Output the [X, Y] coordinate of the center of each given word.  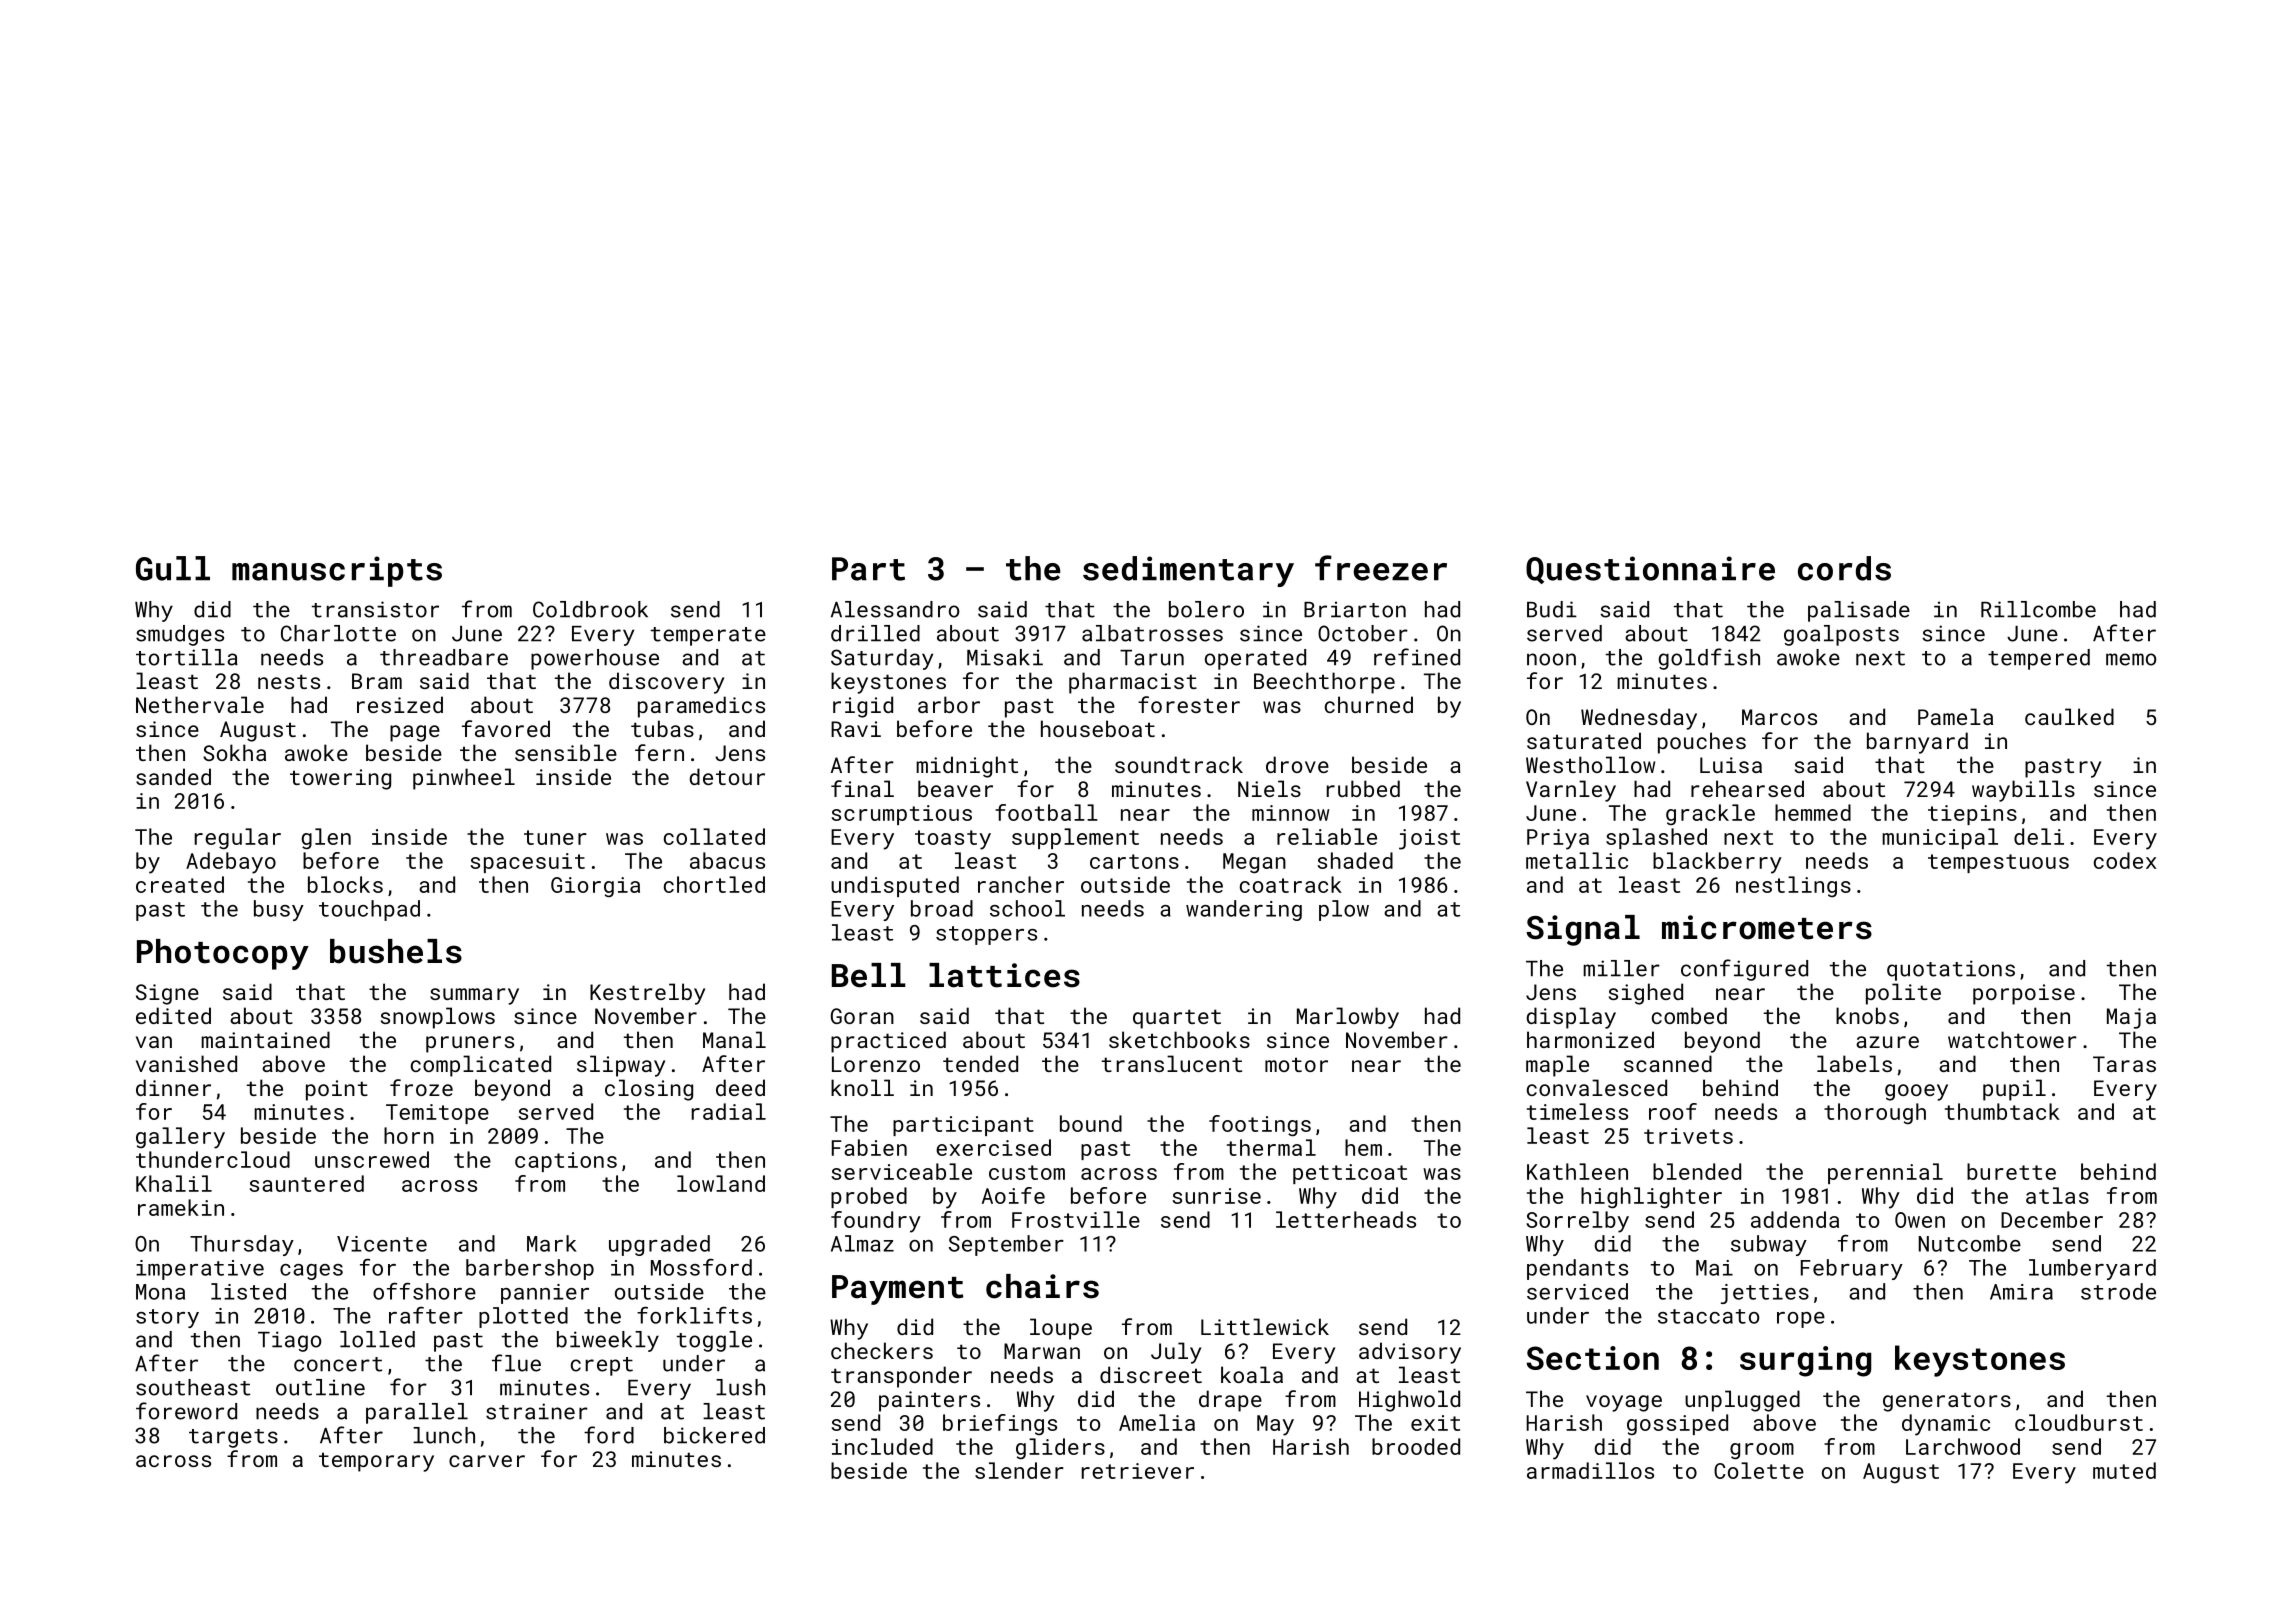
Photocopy [223, 954]
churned [1369, 704]
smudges [180, 635]
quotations [1951, 970]
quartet [1177, 1019]
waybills [2023, 791]
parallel [417, 1413]
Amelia [1157, 1422]
